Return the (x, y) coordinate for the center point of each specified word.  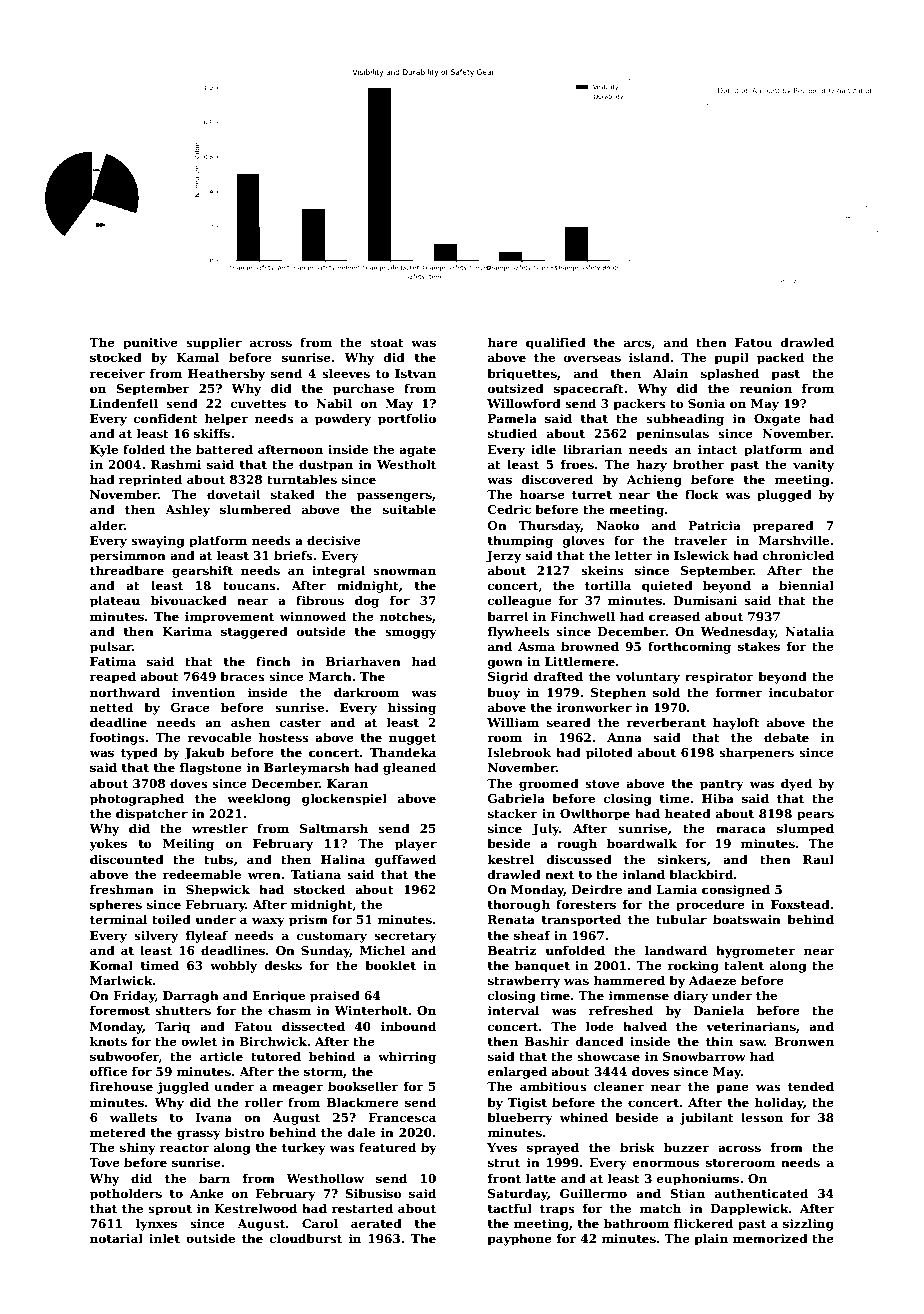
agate (417, 451)
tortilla (608, 585)
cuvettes (258, 404)
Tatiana (316, 874)
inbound (408, 1026)
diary (691, 996)
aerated (376, 1223)
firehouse (121, 1086)
